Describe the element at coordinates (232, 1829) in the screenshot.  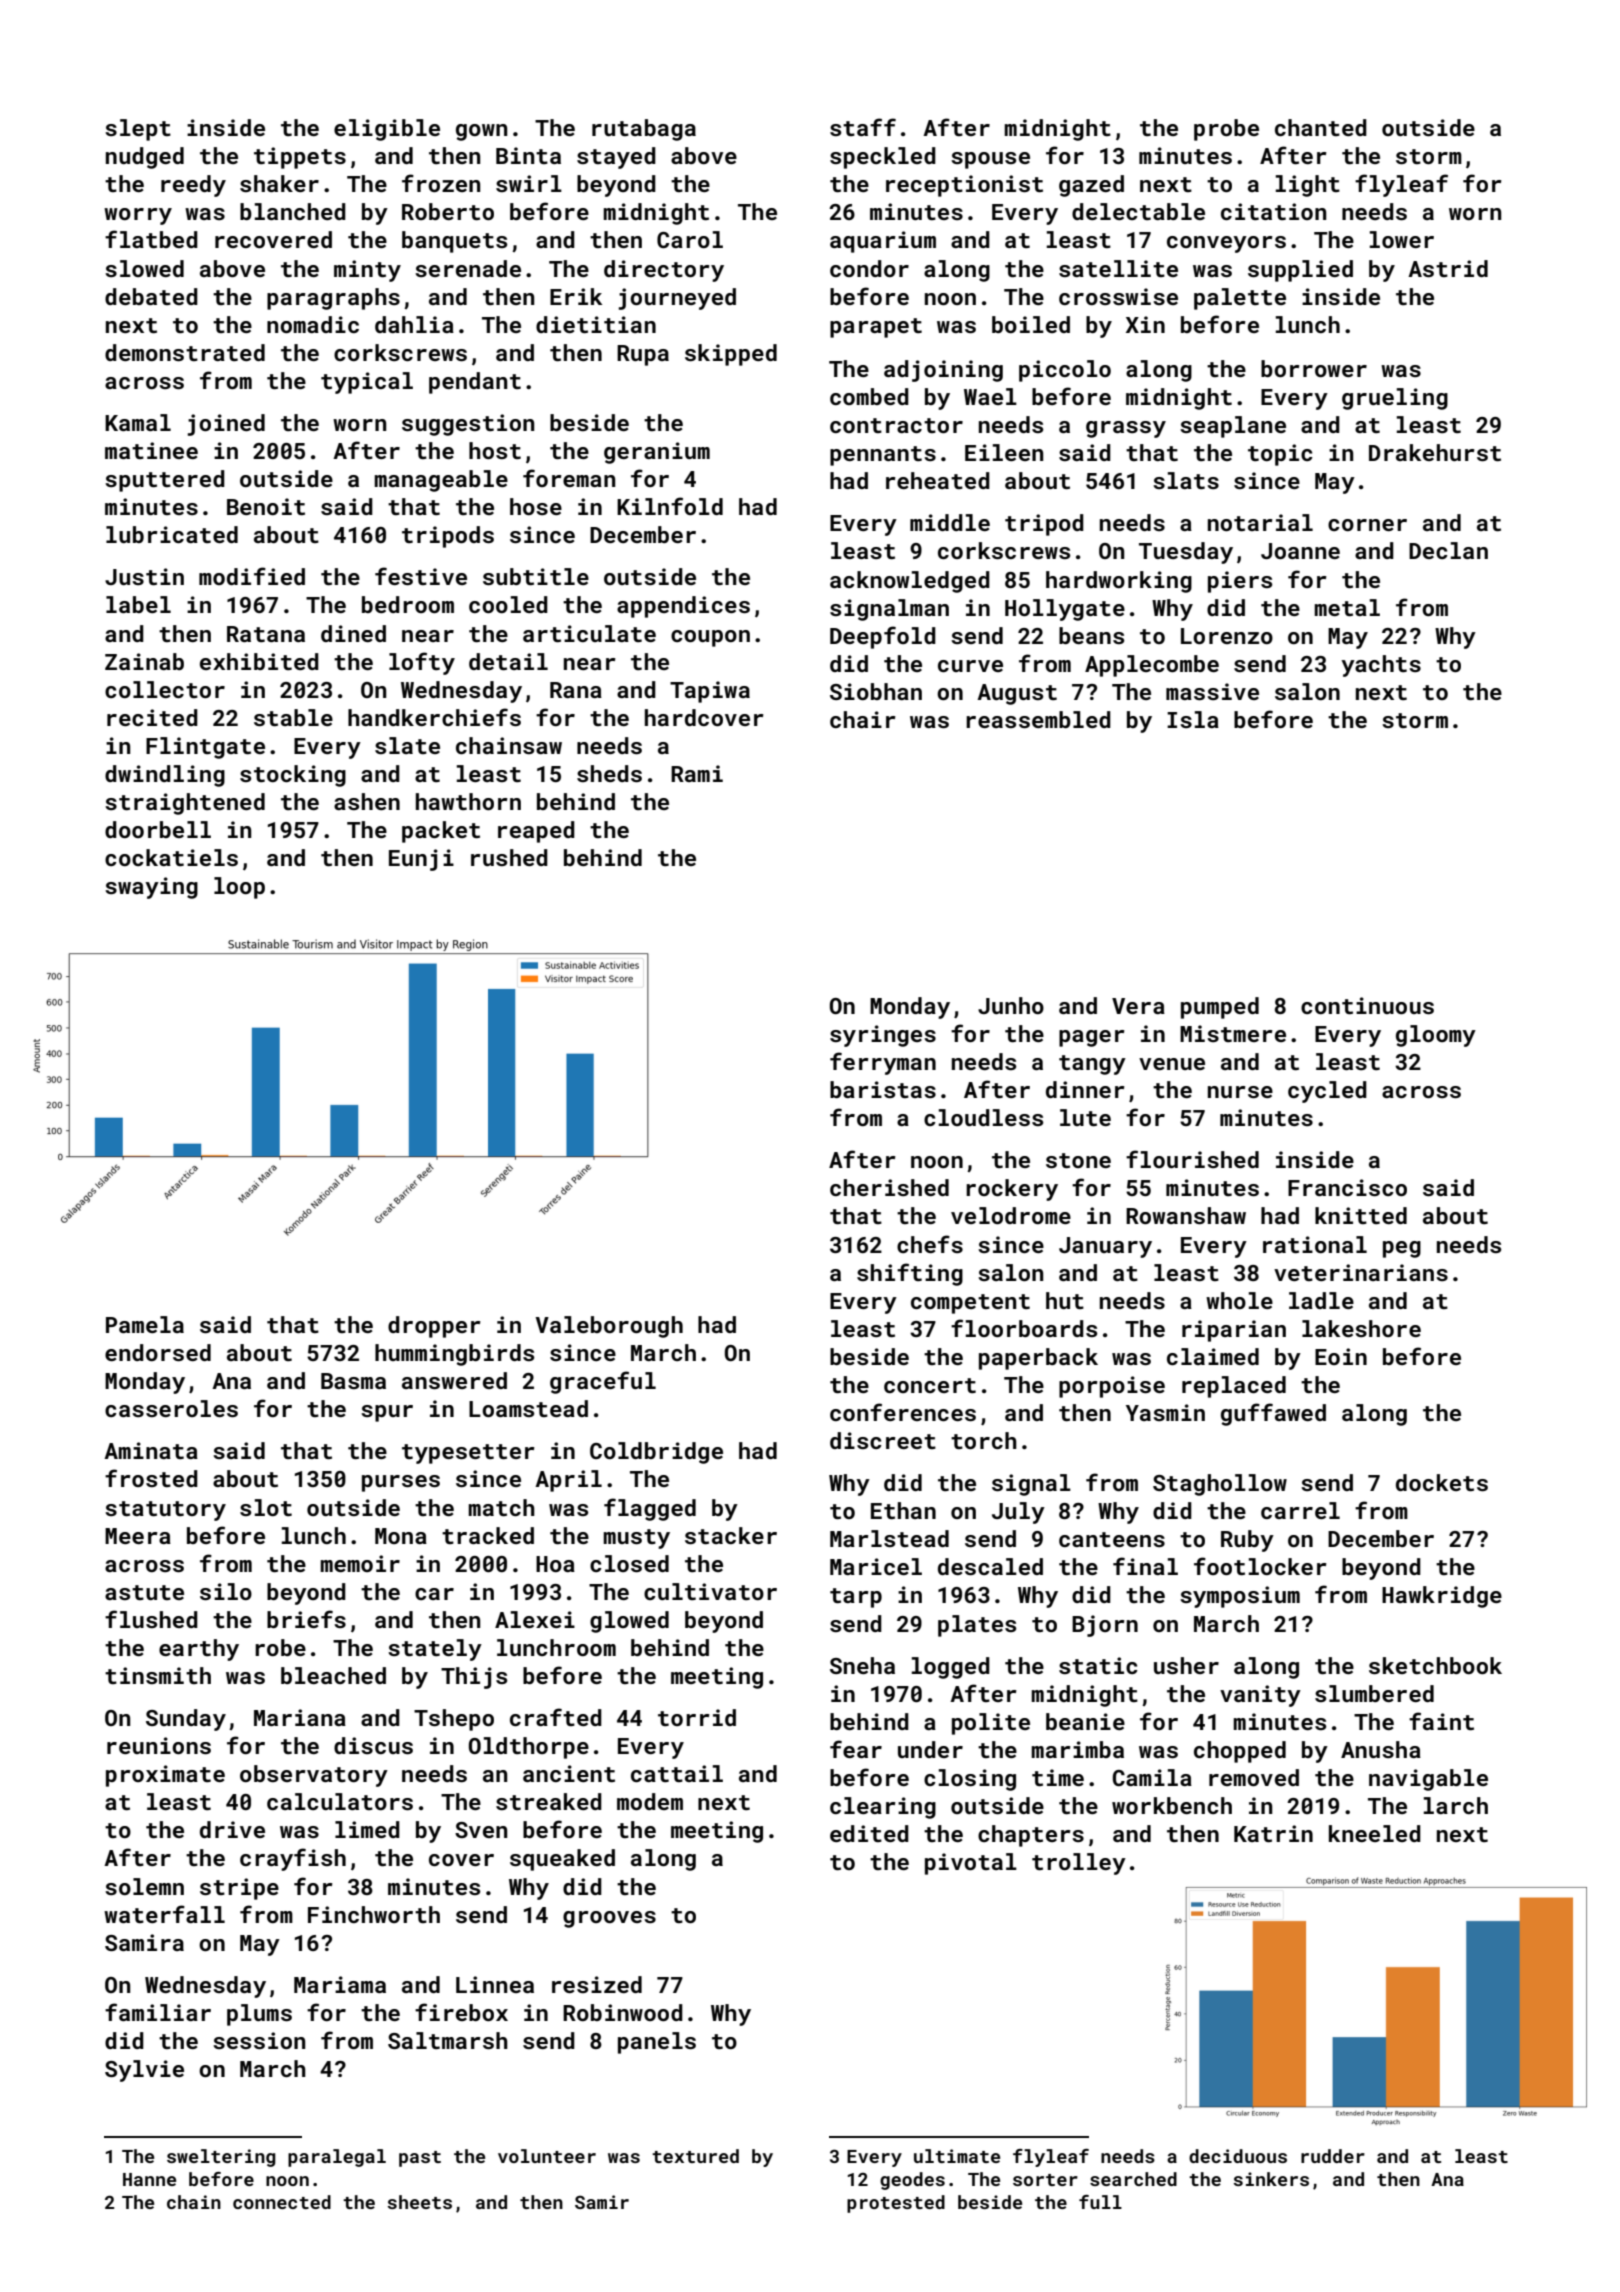
I see `drive` at that location.
